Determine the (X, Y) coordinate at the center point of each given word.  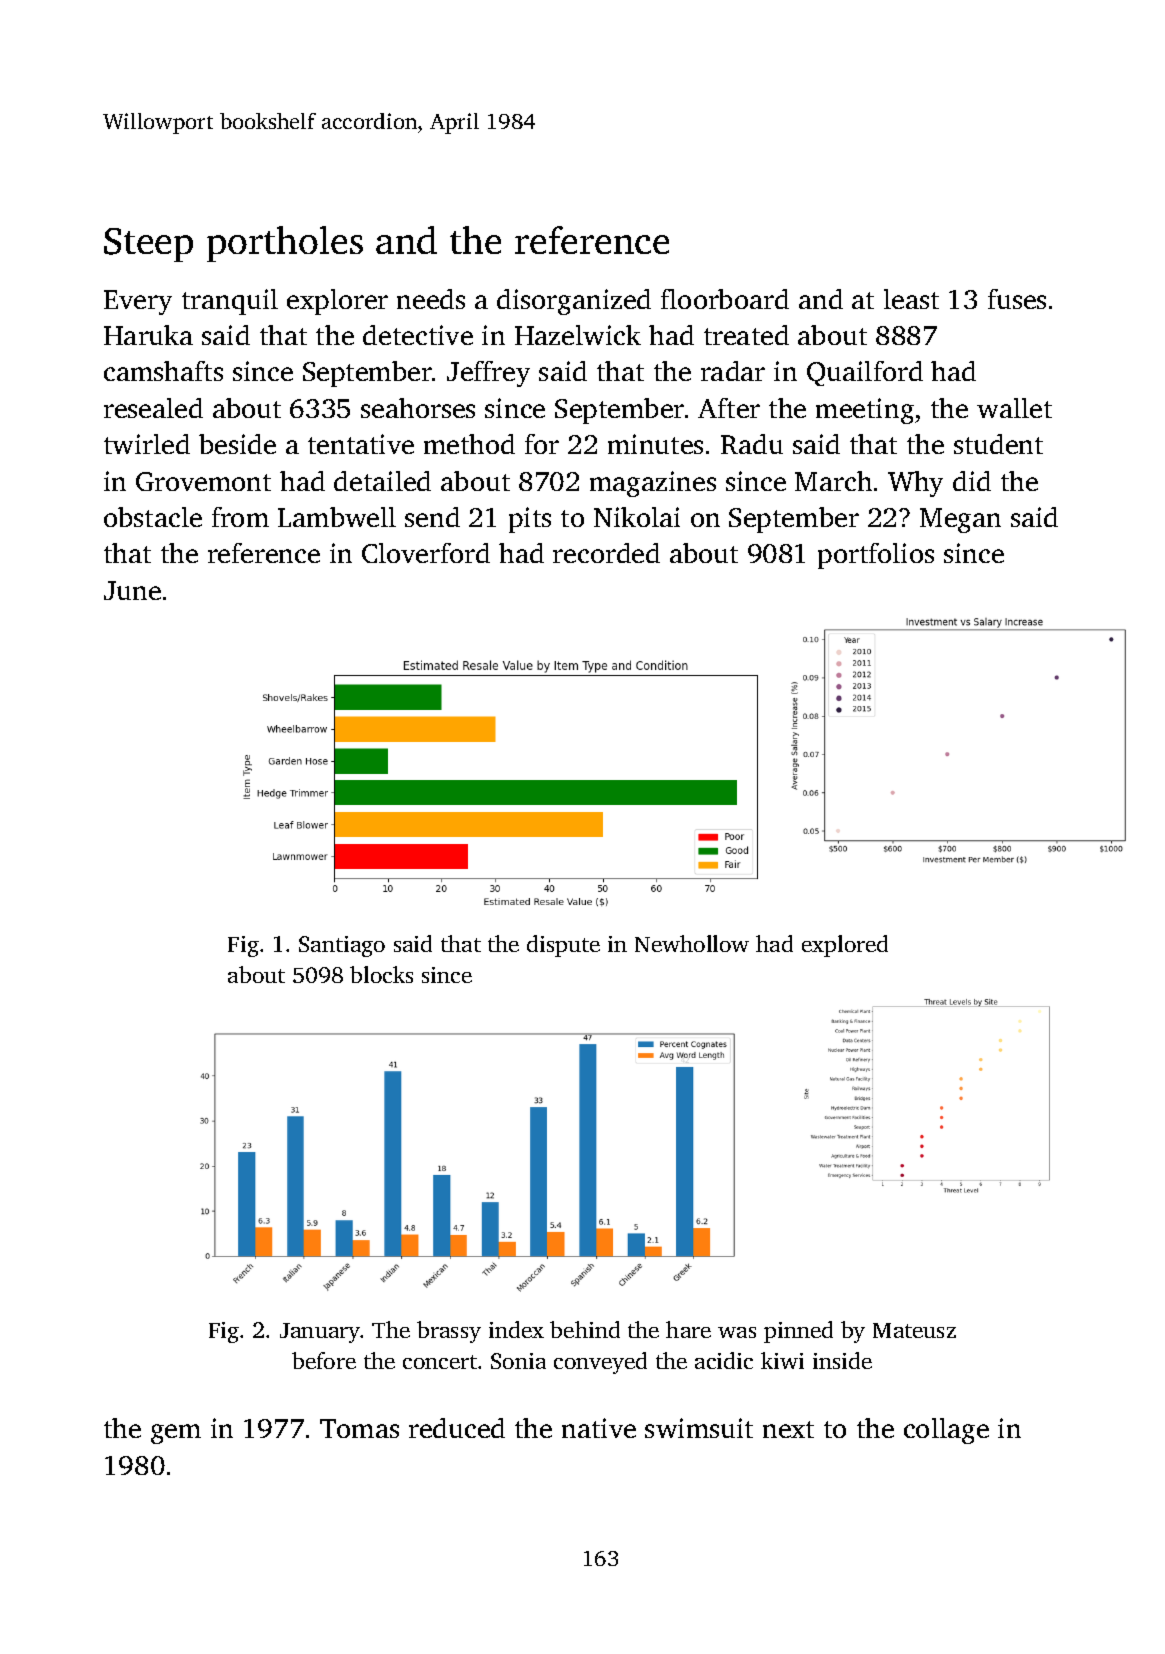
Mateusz (914, 1330)
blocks (381, 974)
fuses (1017, 299)
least (911, 299)
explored (845, 946)
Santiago (342, 946)
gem (176, 1434)
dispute (563, 946)
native (599, 1428)
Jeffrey (488, 374)
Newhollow (692, 943)
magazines (653, 484)
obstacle (153, 517)
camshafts (163, 371)
